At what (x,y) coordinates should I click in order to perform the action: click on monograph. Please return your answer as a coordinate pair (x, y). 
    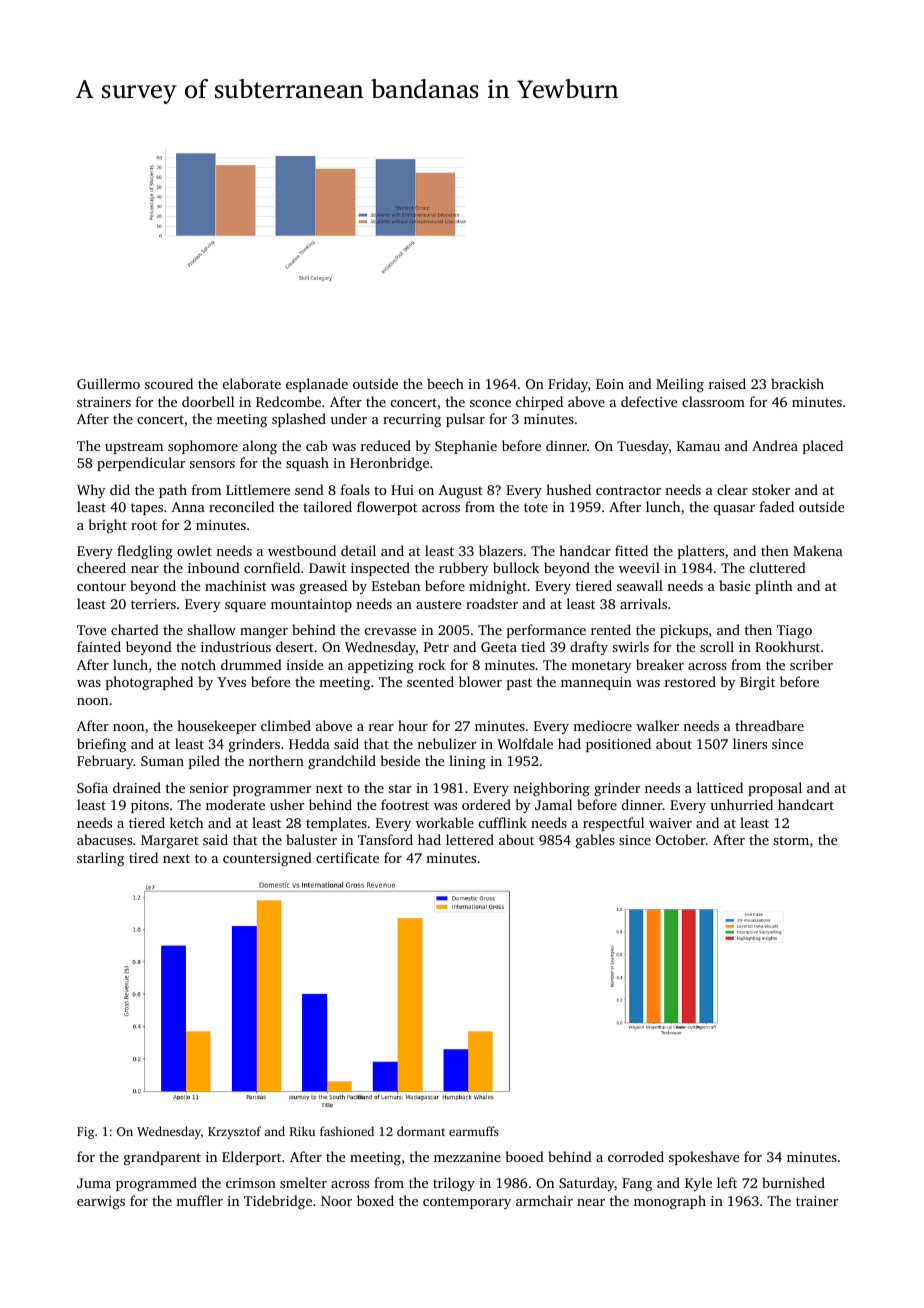
    Looking at the image, I should click on (670, 1202).
